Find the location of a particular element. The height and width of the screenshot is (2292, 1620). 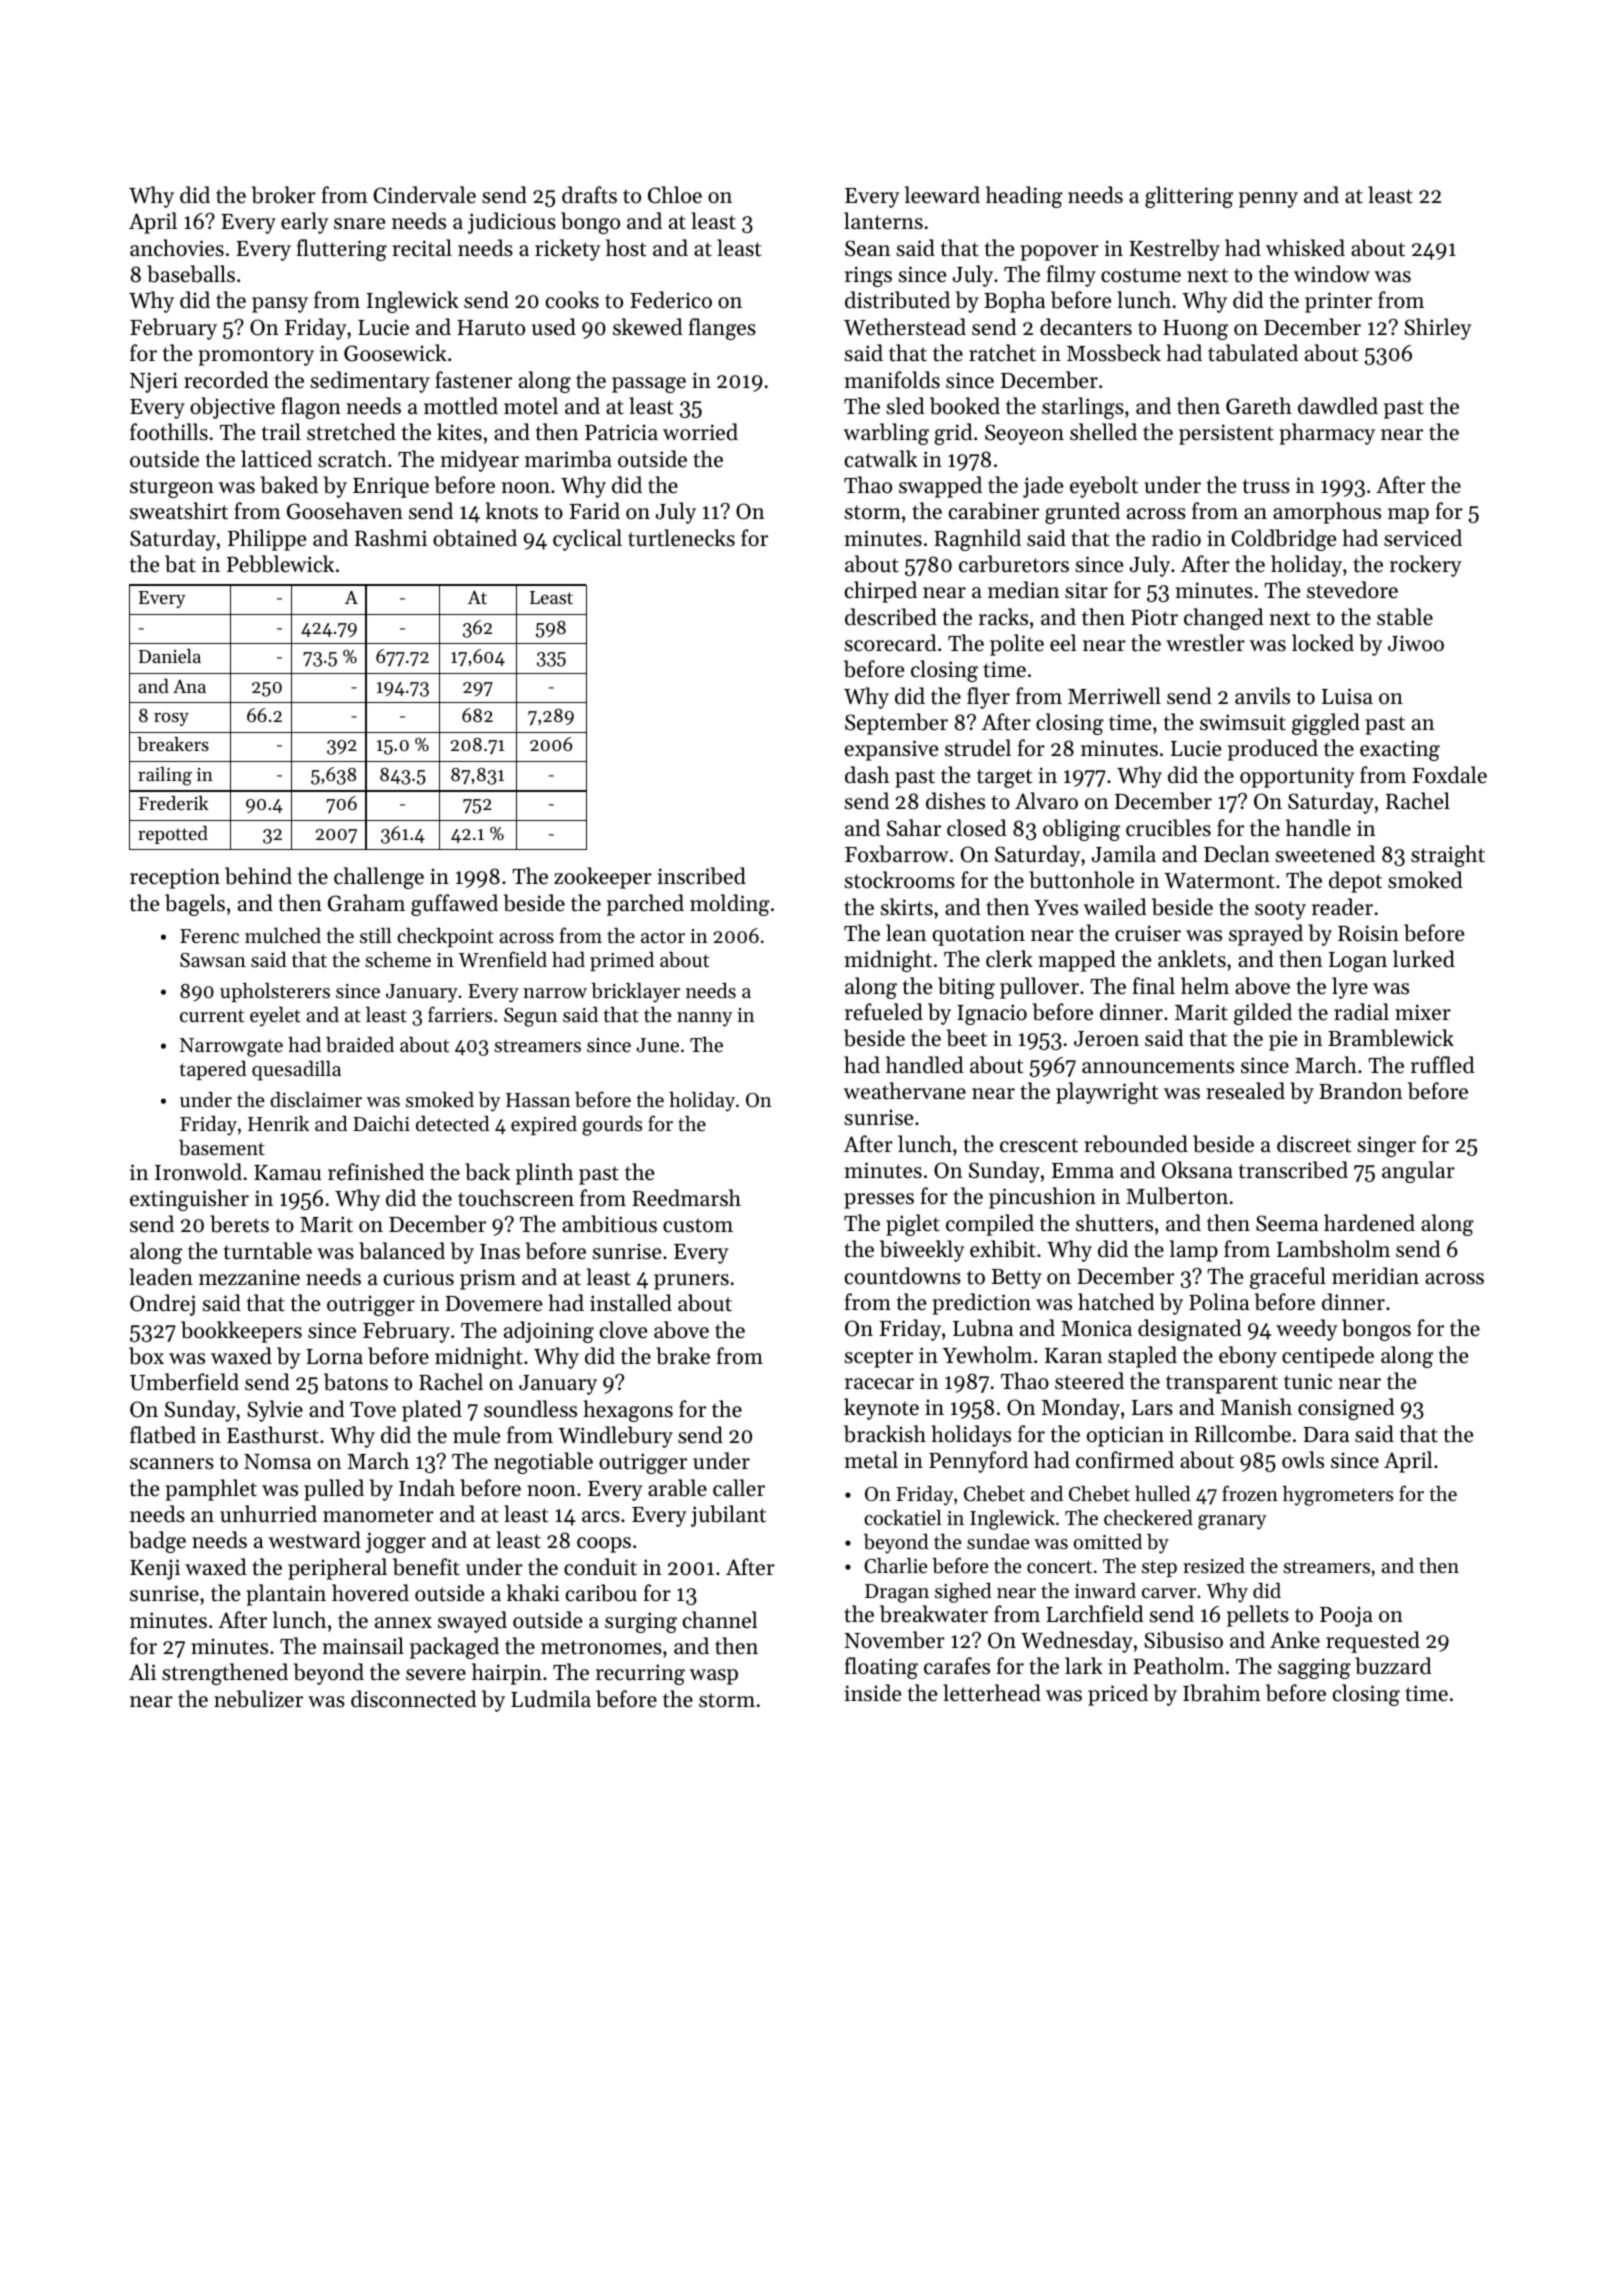

scorecard is located at coordinates (891, 643).
